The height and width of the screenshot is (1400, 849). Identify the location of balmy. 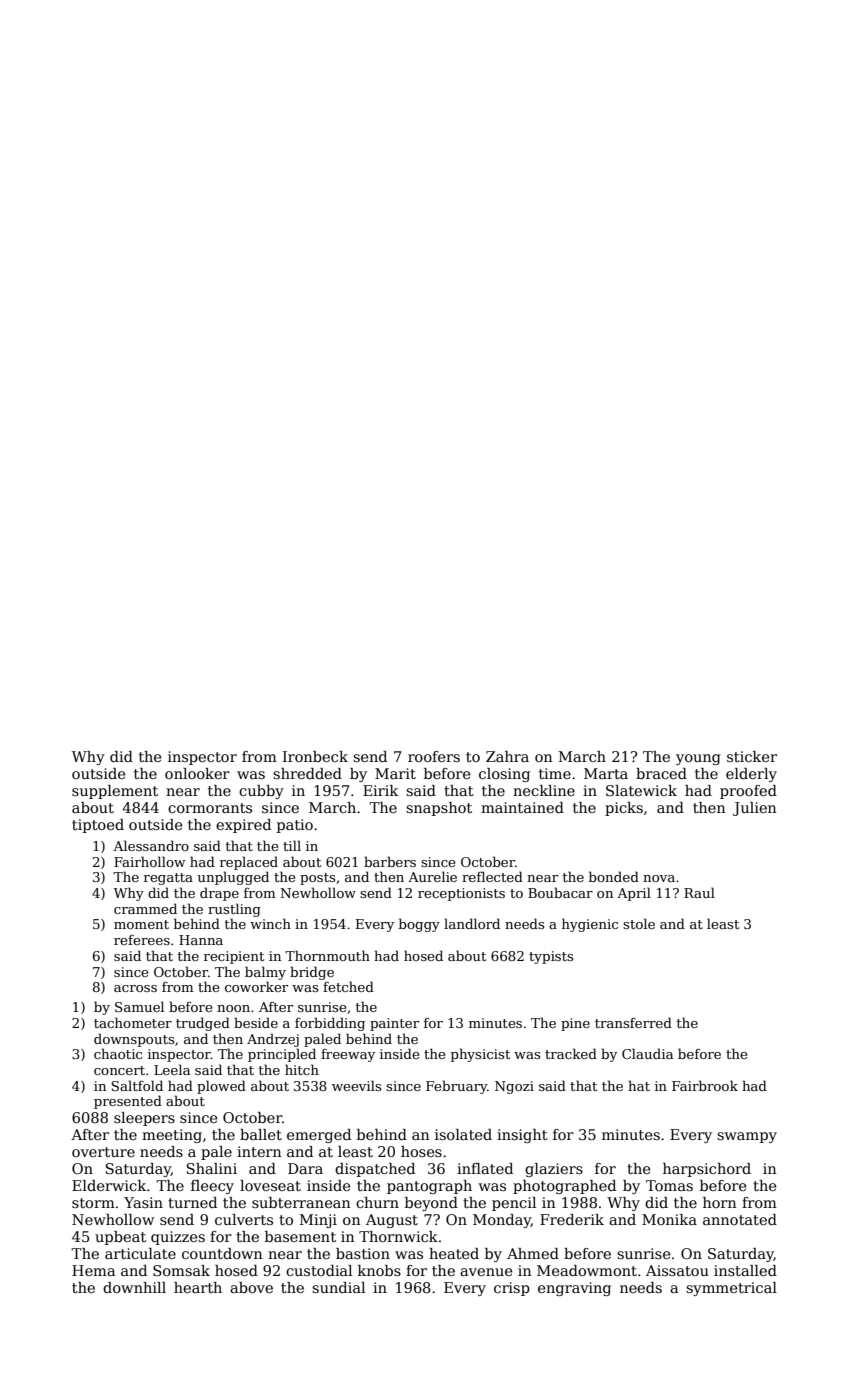
(265, 973).
